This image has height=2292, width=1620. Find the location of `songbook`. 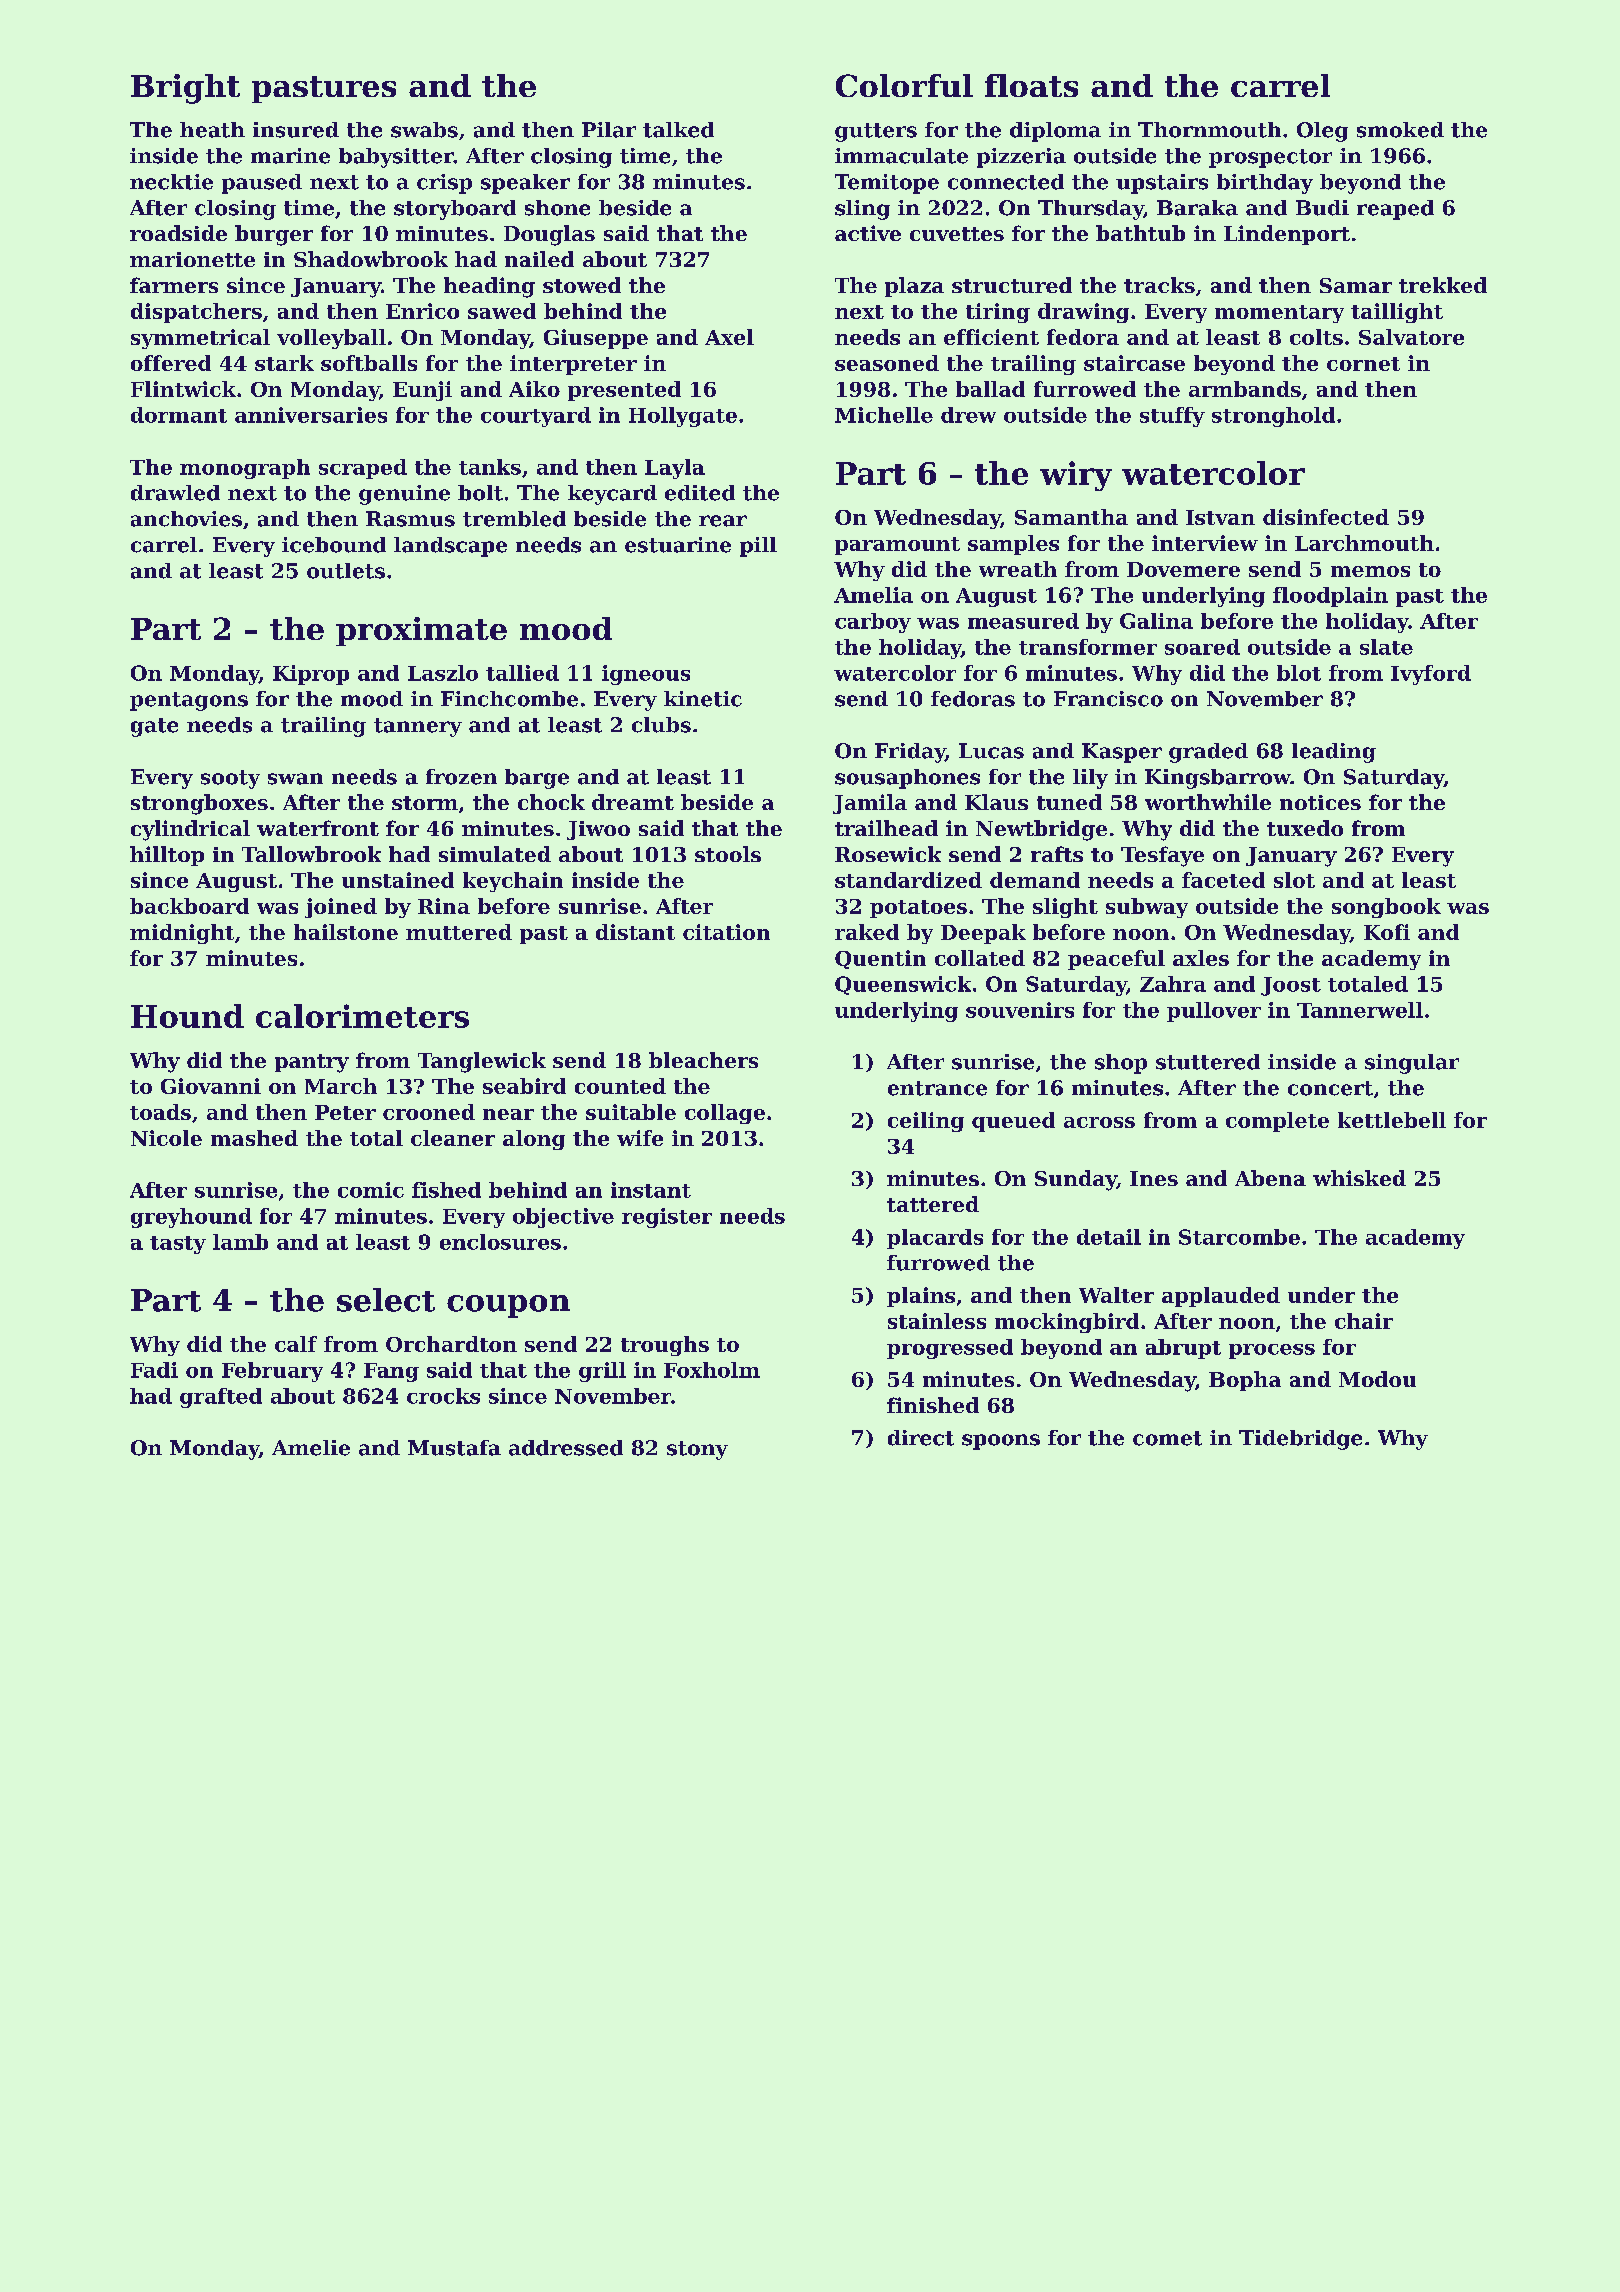

songbook is located at coordinates (1386, 908).
